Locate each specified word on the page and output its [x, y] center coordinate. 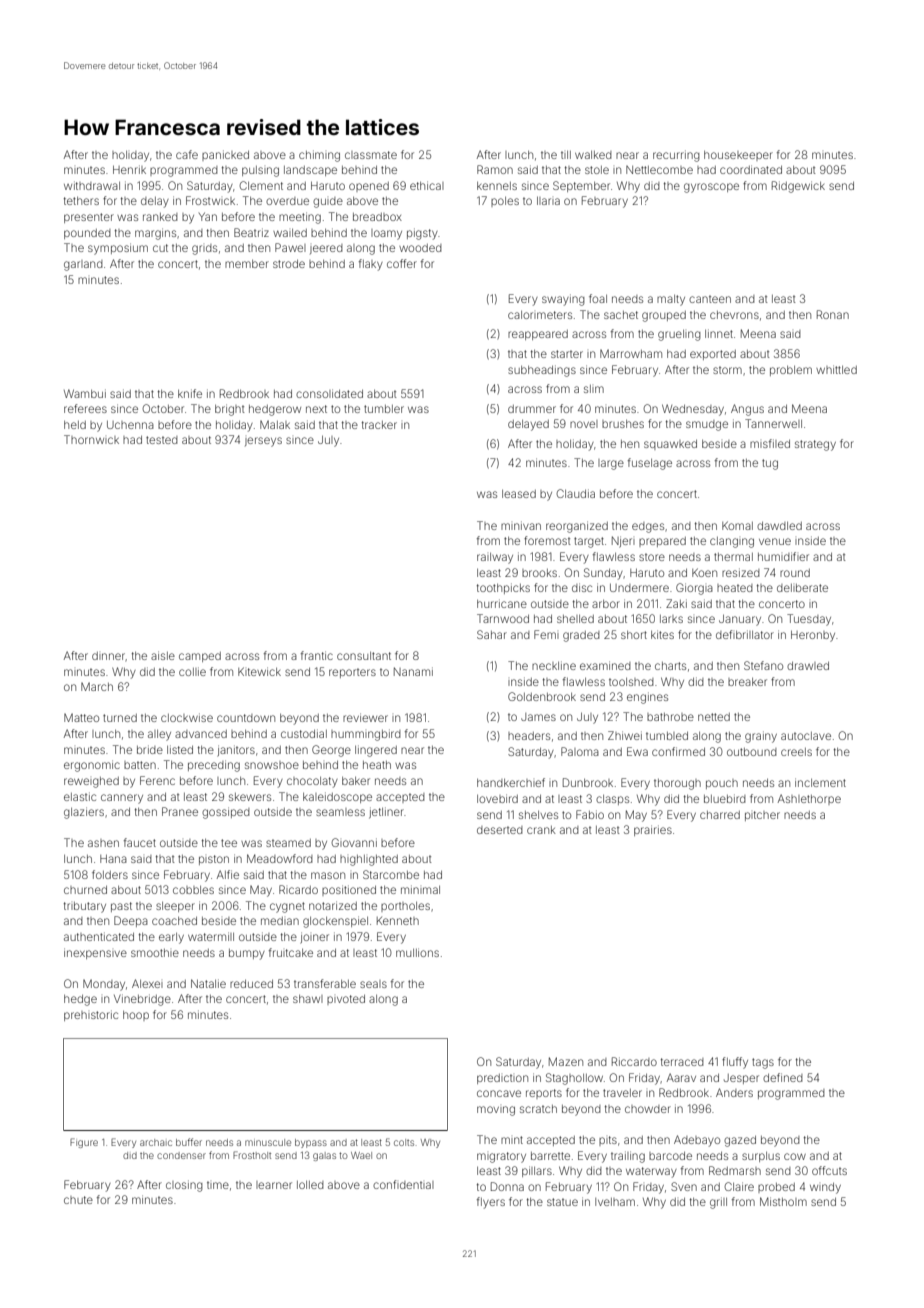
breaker [747, 682]
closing [184, 1186]
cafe [187, 154]
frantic [317, 655]
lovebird [497, 798]
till [566, 155]
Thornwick [91, 439]
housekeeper [738, 156]
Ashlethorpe [809, 799]
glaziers [84, 813]
